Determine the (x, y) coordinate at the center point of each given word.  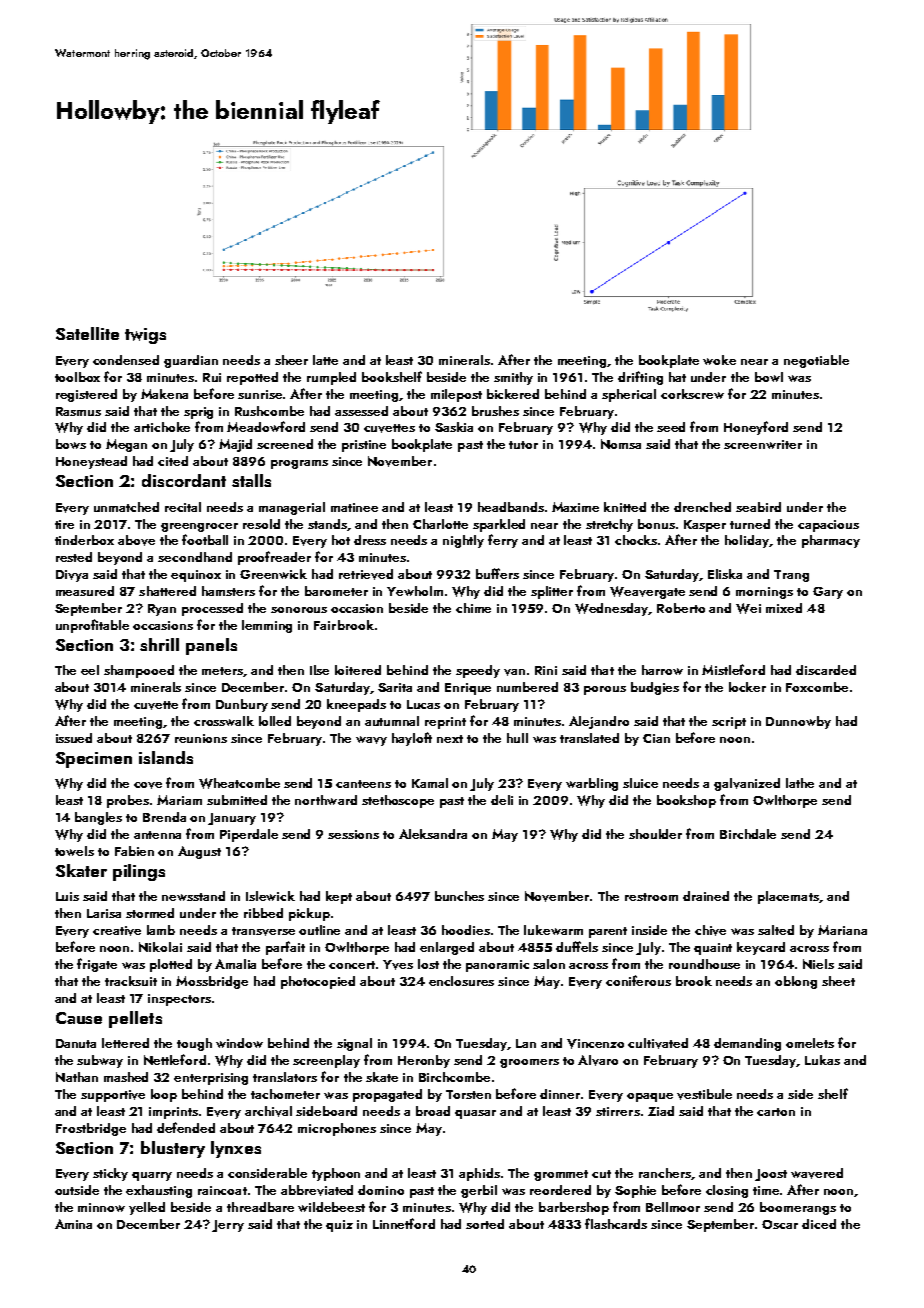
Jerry (228, 1226)
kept (339, 897)
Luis (67, 896)
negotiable (816, 361)
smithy (513, 378)
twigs (145, 336)
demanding (747, 1044)
